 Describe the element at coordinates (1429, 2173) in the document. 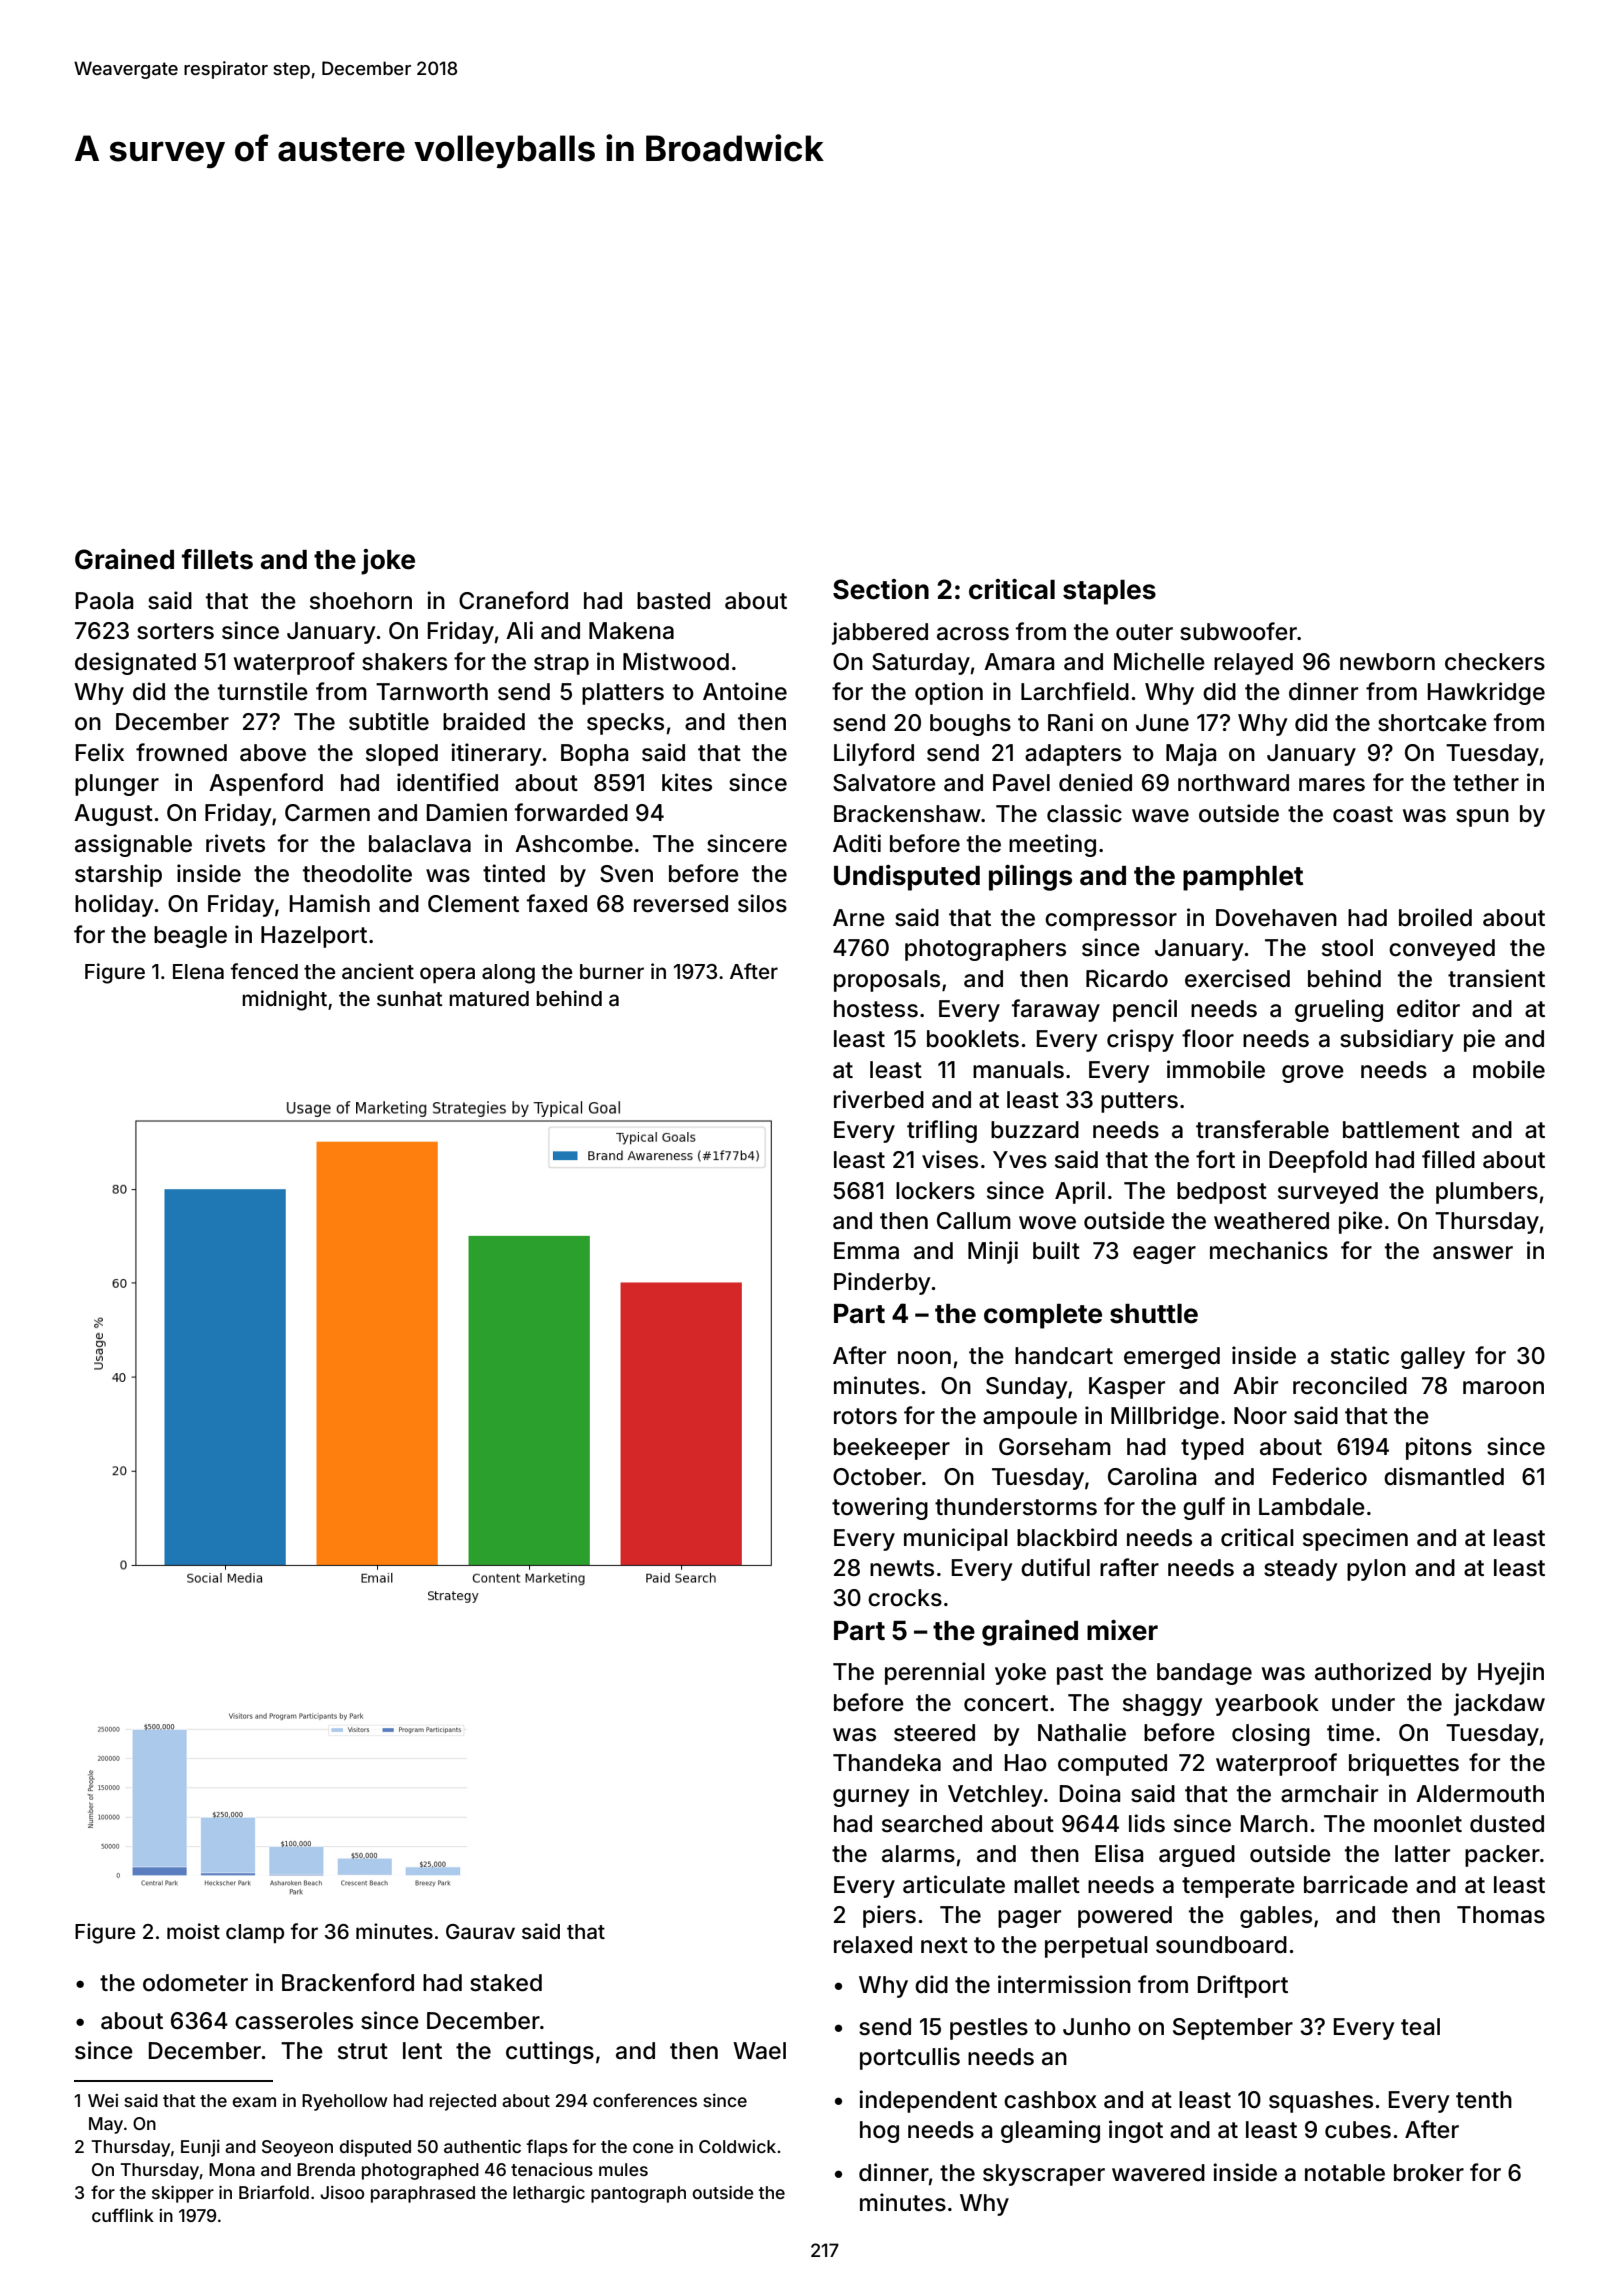

I see `broker` at that location.
